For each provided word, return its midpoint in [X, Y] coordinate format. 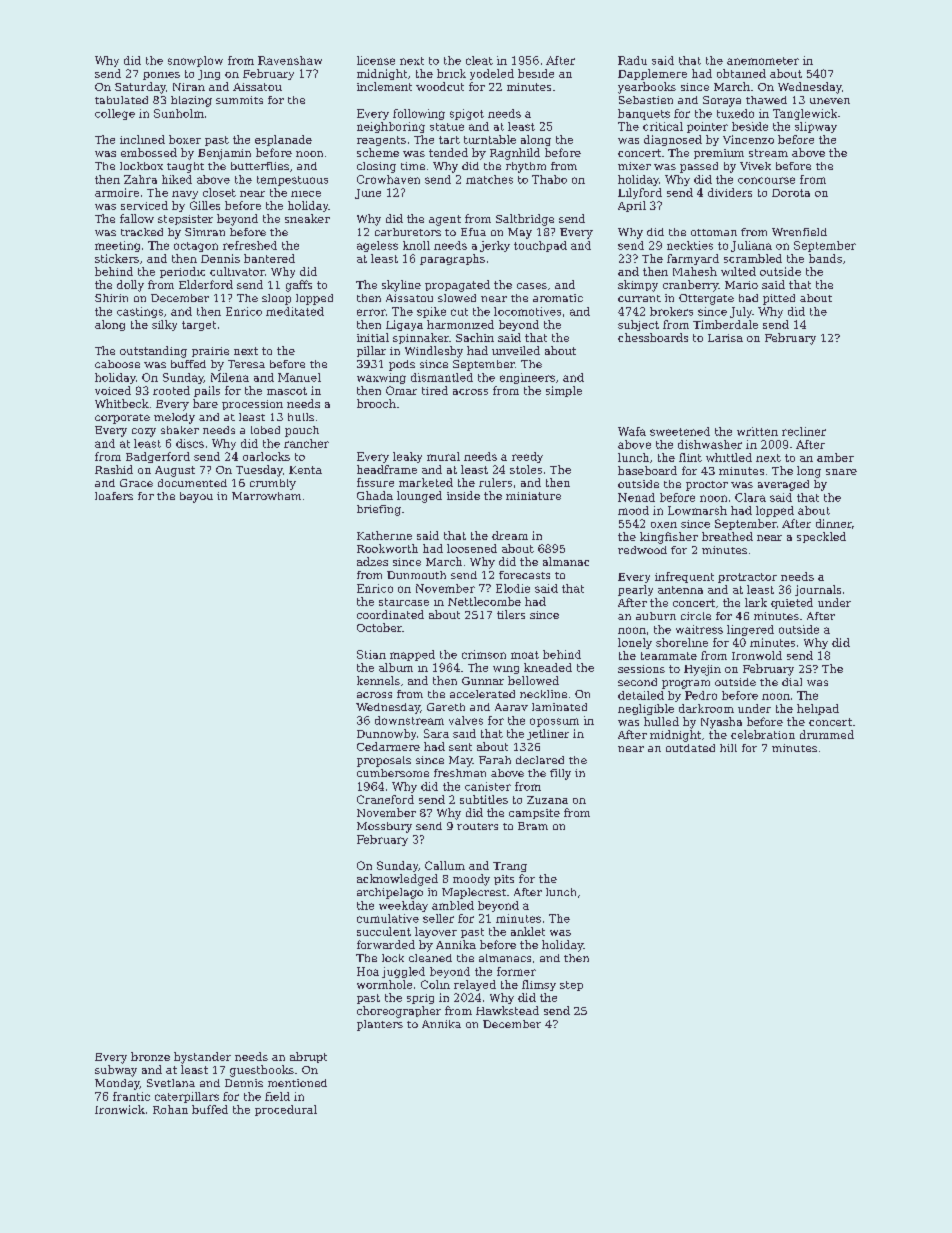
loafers [114, 496]
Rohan [170, 1109]
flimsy [539, 985]
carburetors [408, 232]
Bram [533, 826]
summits [239, 100]
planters [380, 1025]
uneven [830, 101]
